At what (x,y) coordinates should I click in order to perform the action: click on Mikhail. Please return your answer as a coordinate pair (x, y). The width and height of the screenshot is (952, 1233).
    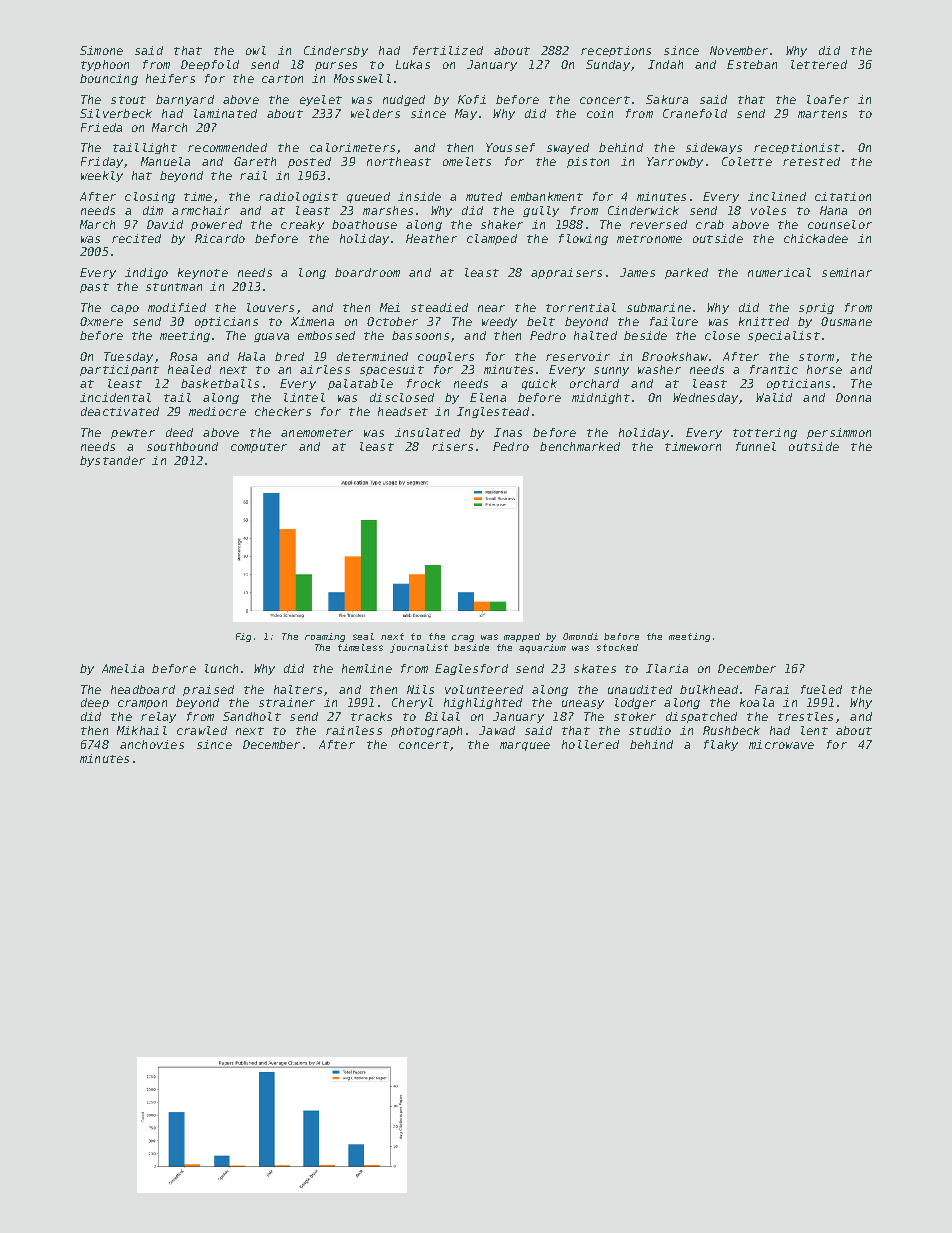
    Looking at the image, I should click on (142, 730).
